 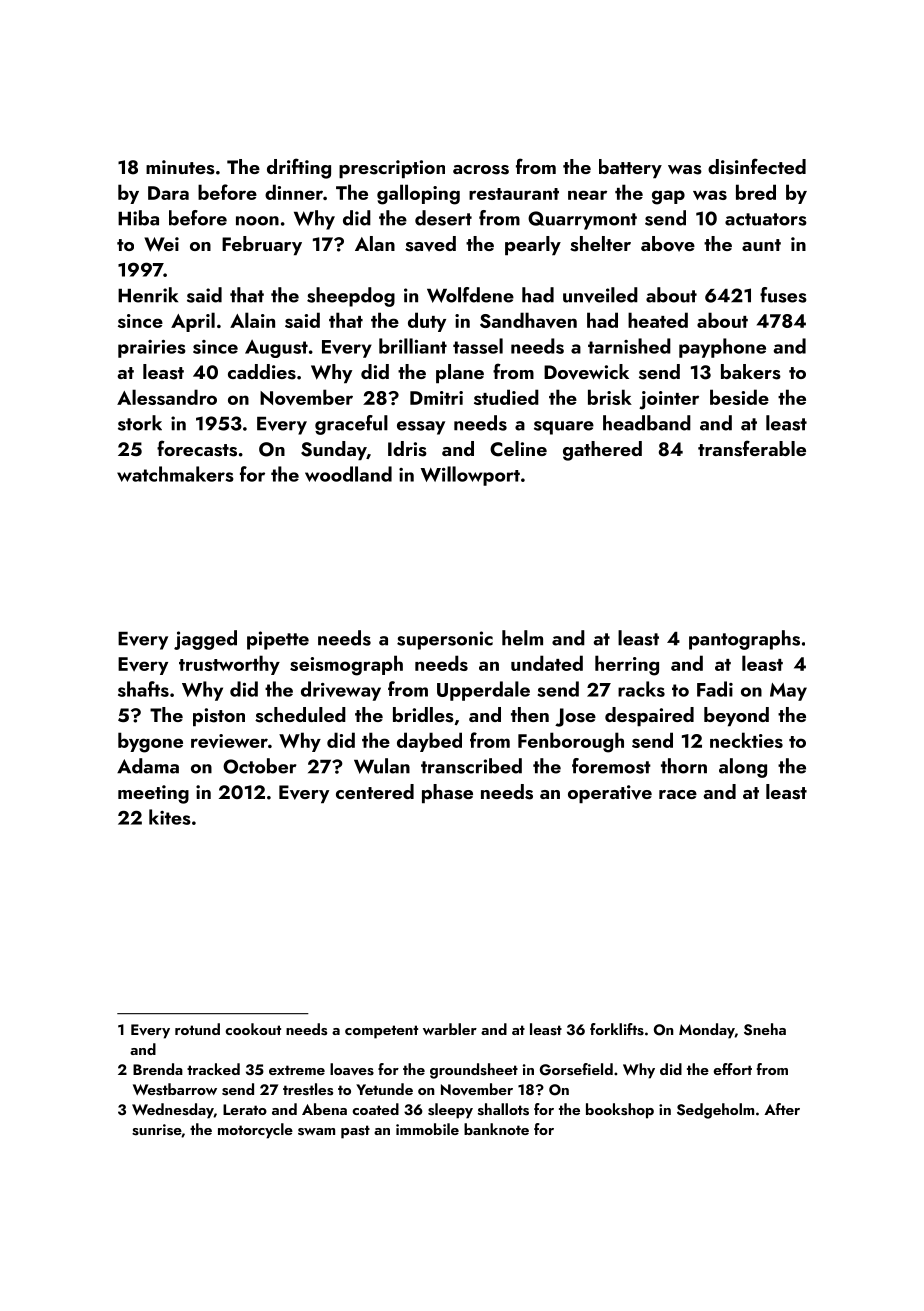 I want to click on warbler, so click(x=450, y=1029).
